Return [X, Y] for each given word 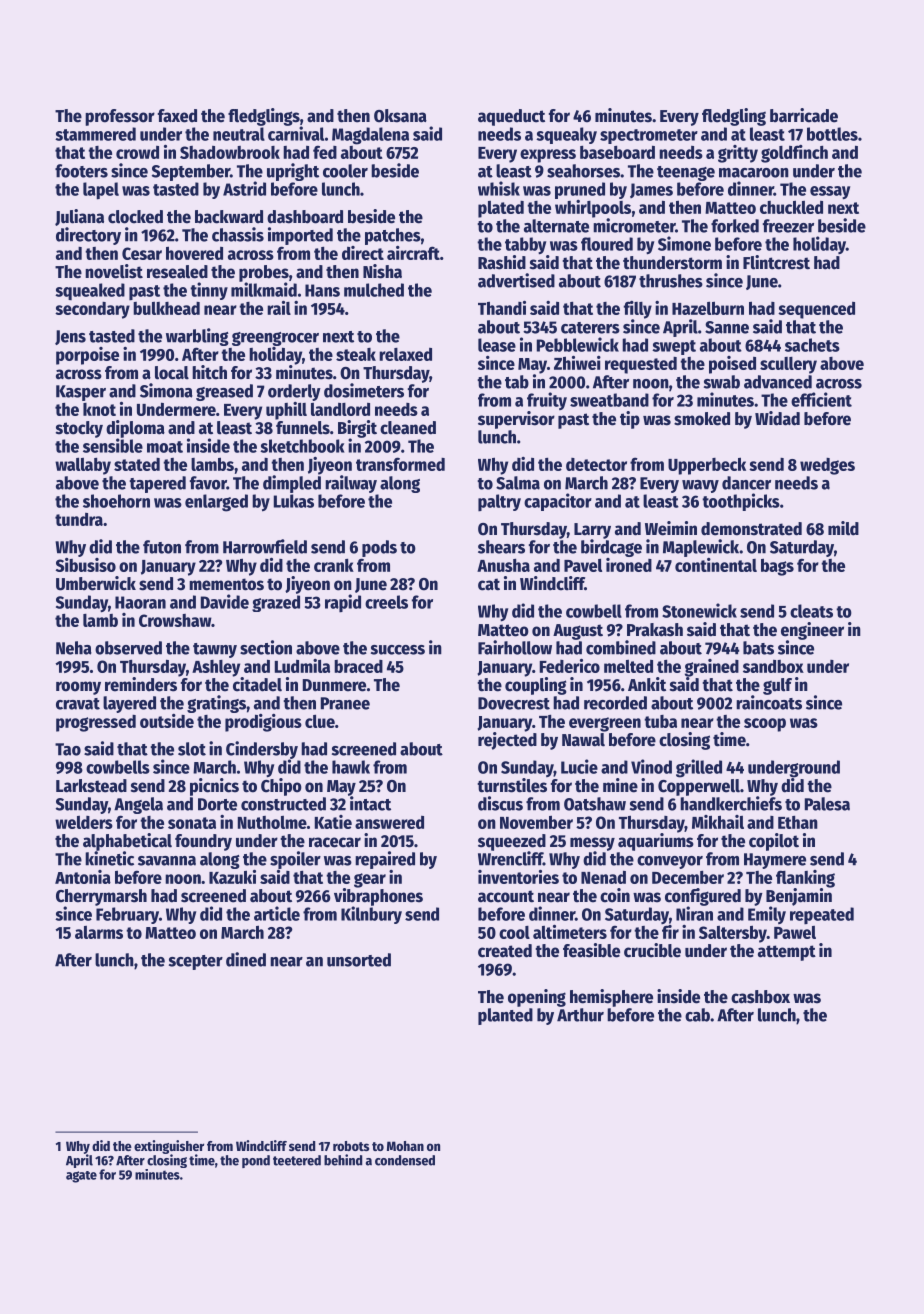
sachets [812, 345]
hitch [209, 372]
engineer [812, 631]
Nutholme [272, 822]
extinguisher [169, 1147]
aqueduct [511, 117]
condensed [405, 1160]
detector [596, 464]
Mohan [405, 1146]
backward [229, 217]
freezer [788, 226]
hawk [351, 767]
